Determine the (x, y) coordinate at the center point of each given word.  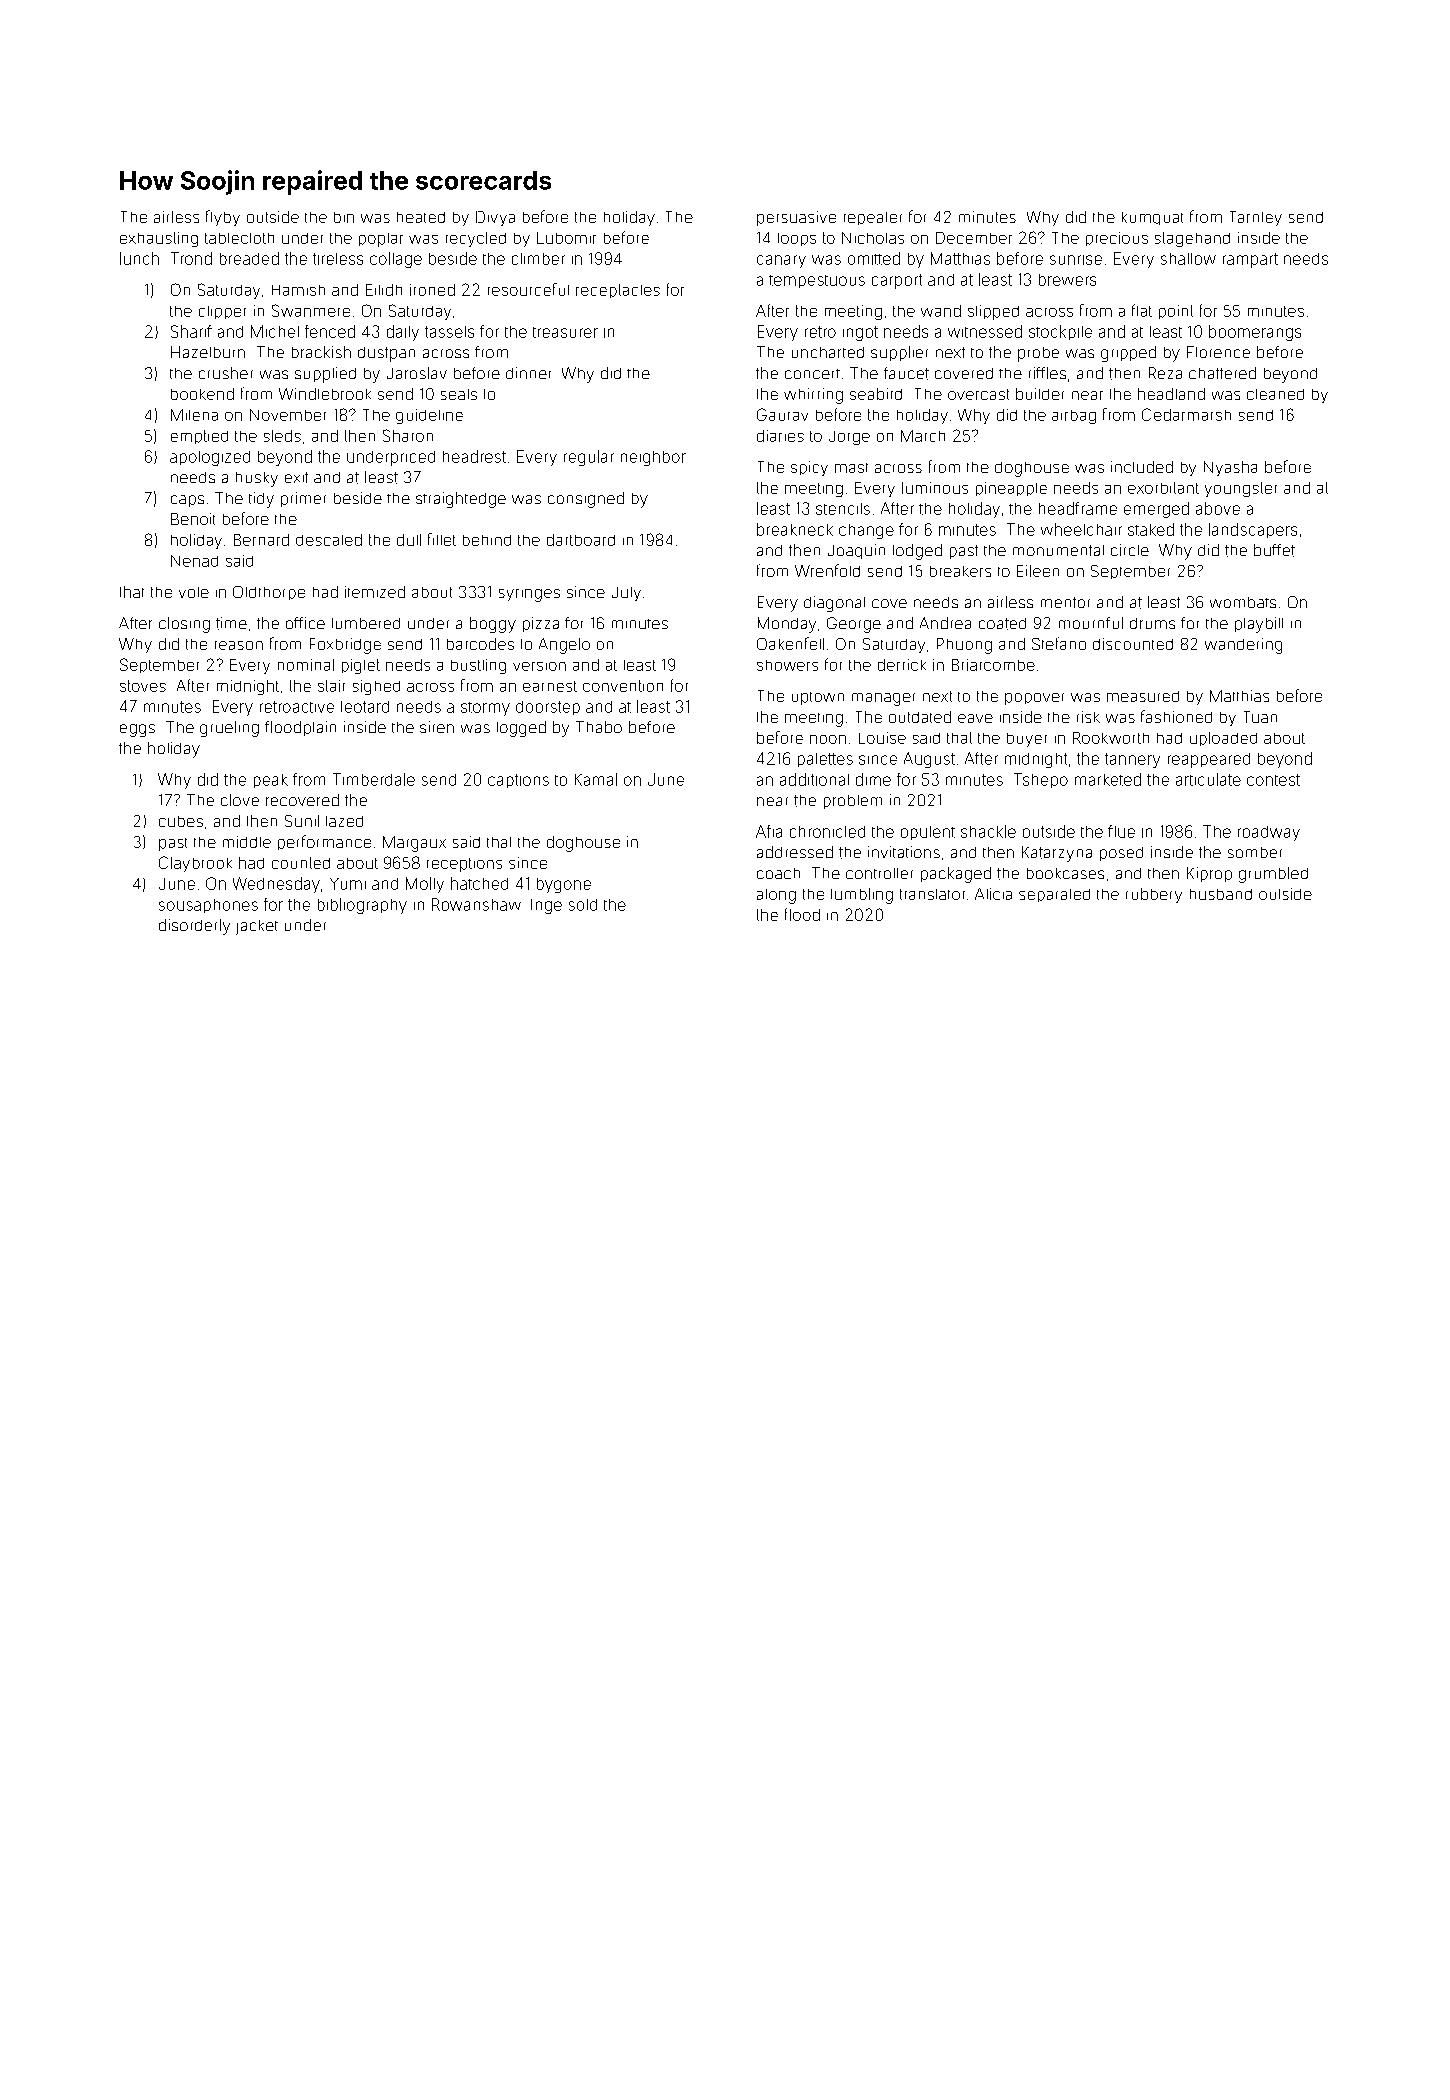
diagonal (834, 604)
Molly (425, 885)
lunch (139, 258)
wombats (1243, 602)
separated (1054, 895)
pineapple (1011, 489)
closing (184, 625)
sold (583, 905)
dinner (528, 373)
